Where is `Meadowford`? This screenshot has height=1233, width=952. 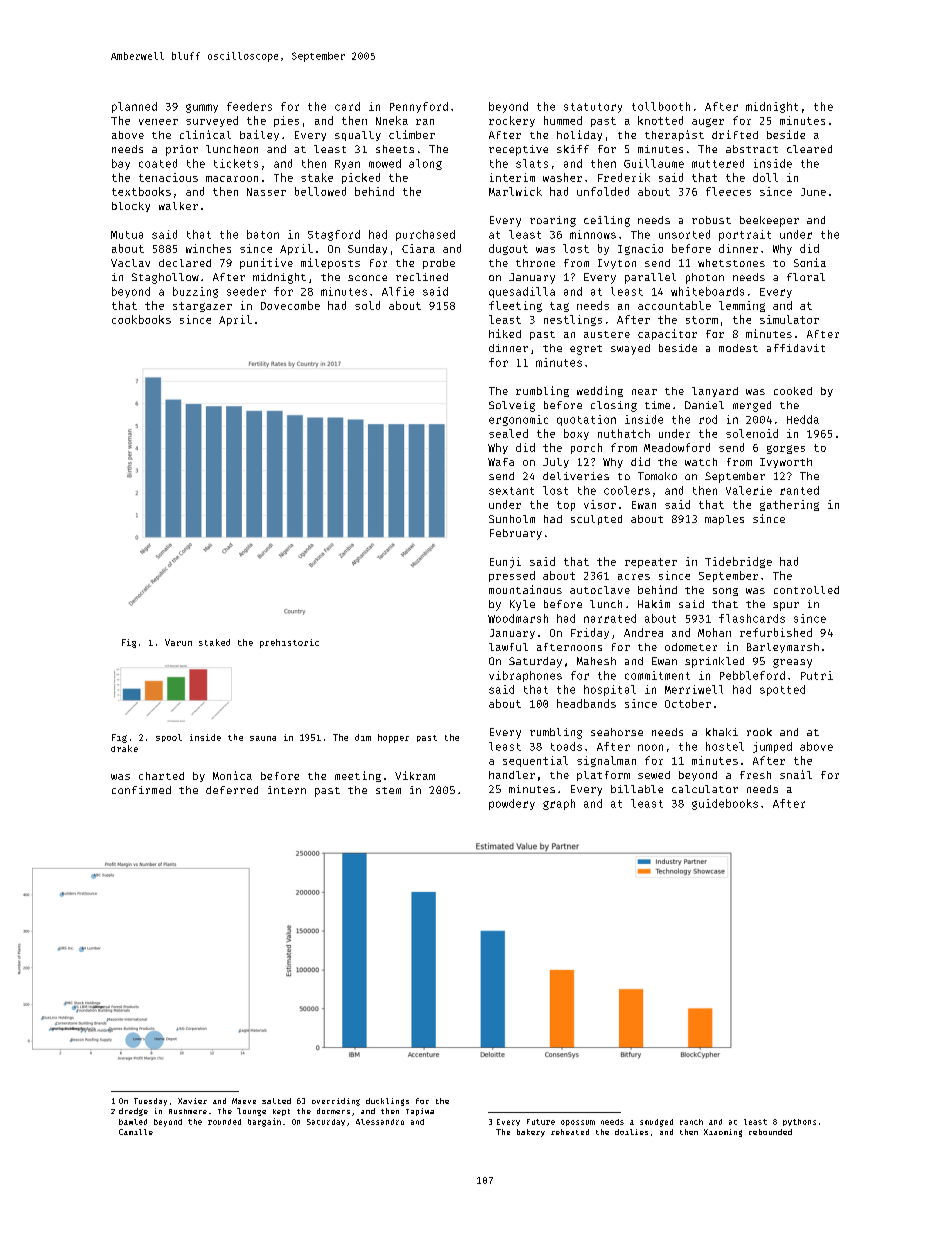
Meadowford is located at coordinates (677, 447).
